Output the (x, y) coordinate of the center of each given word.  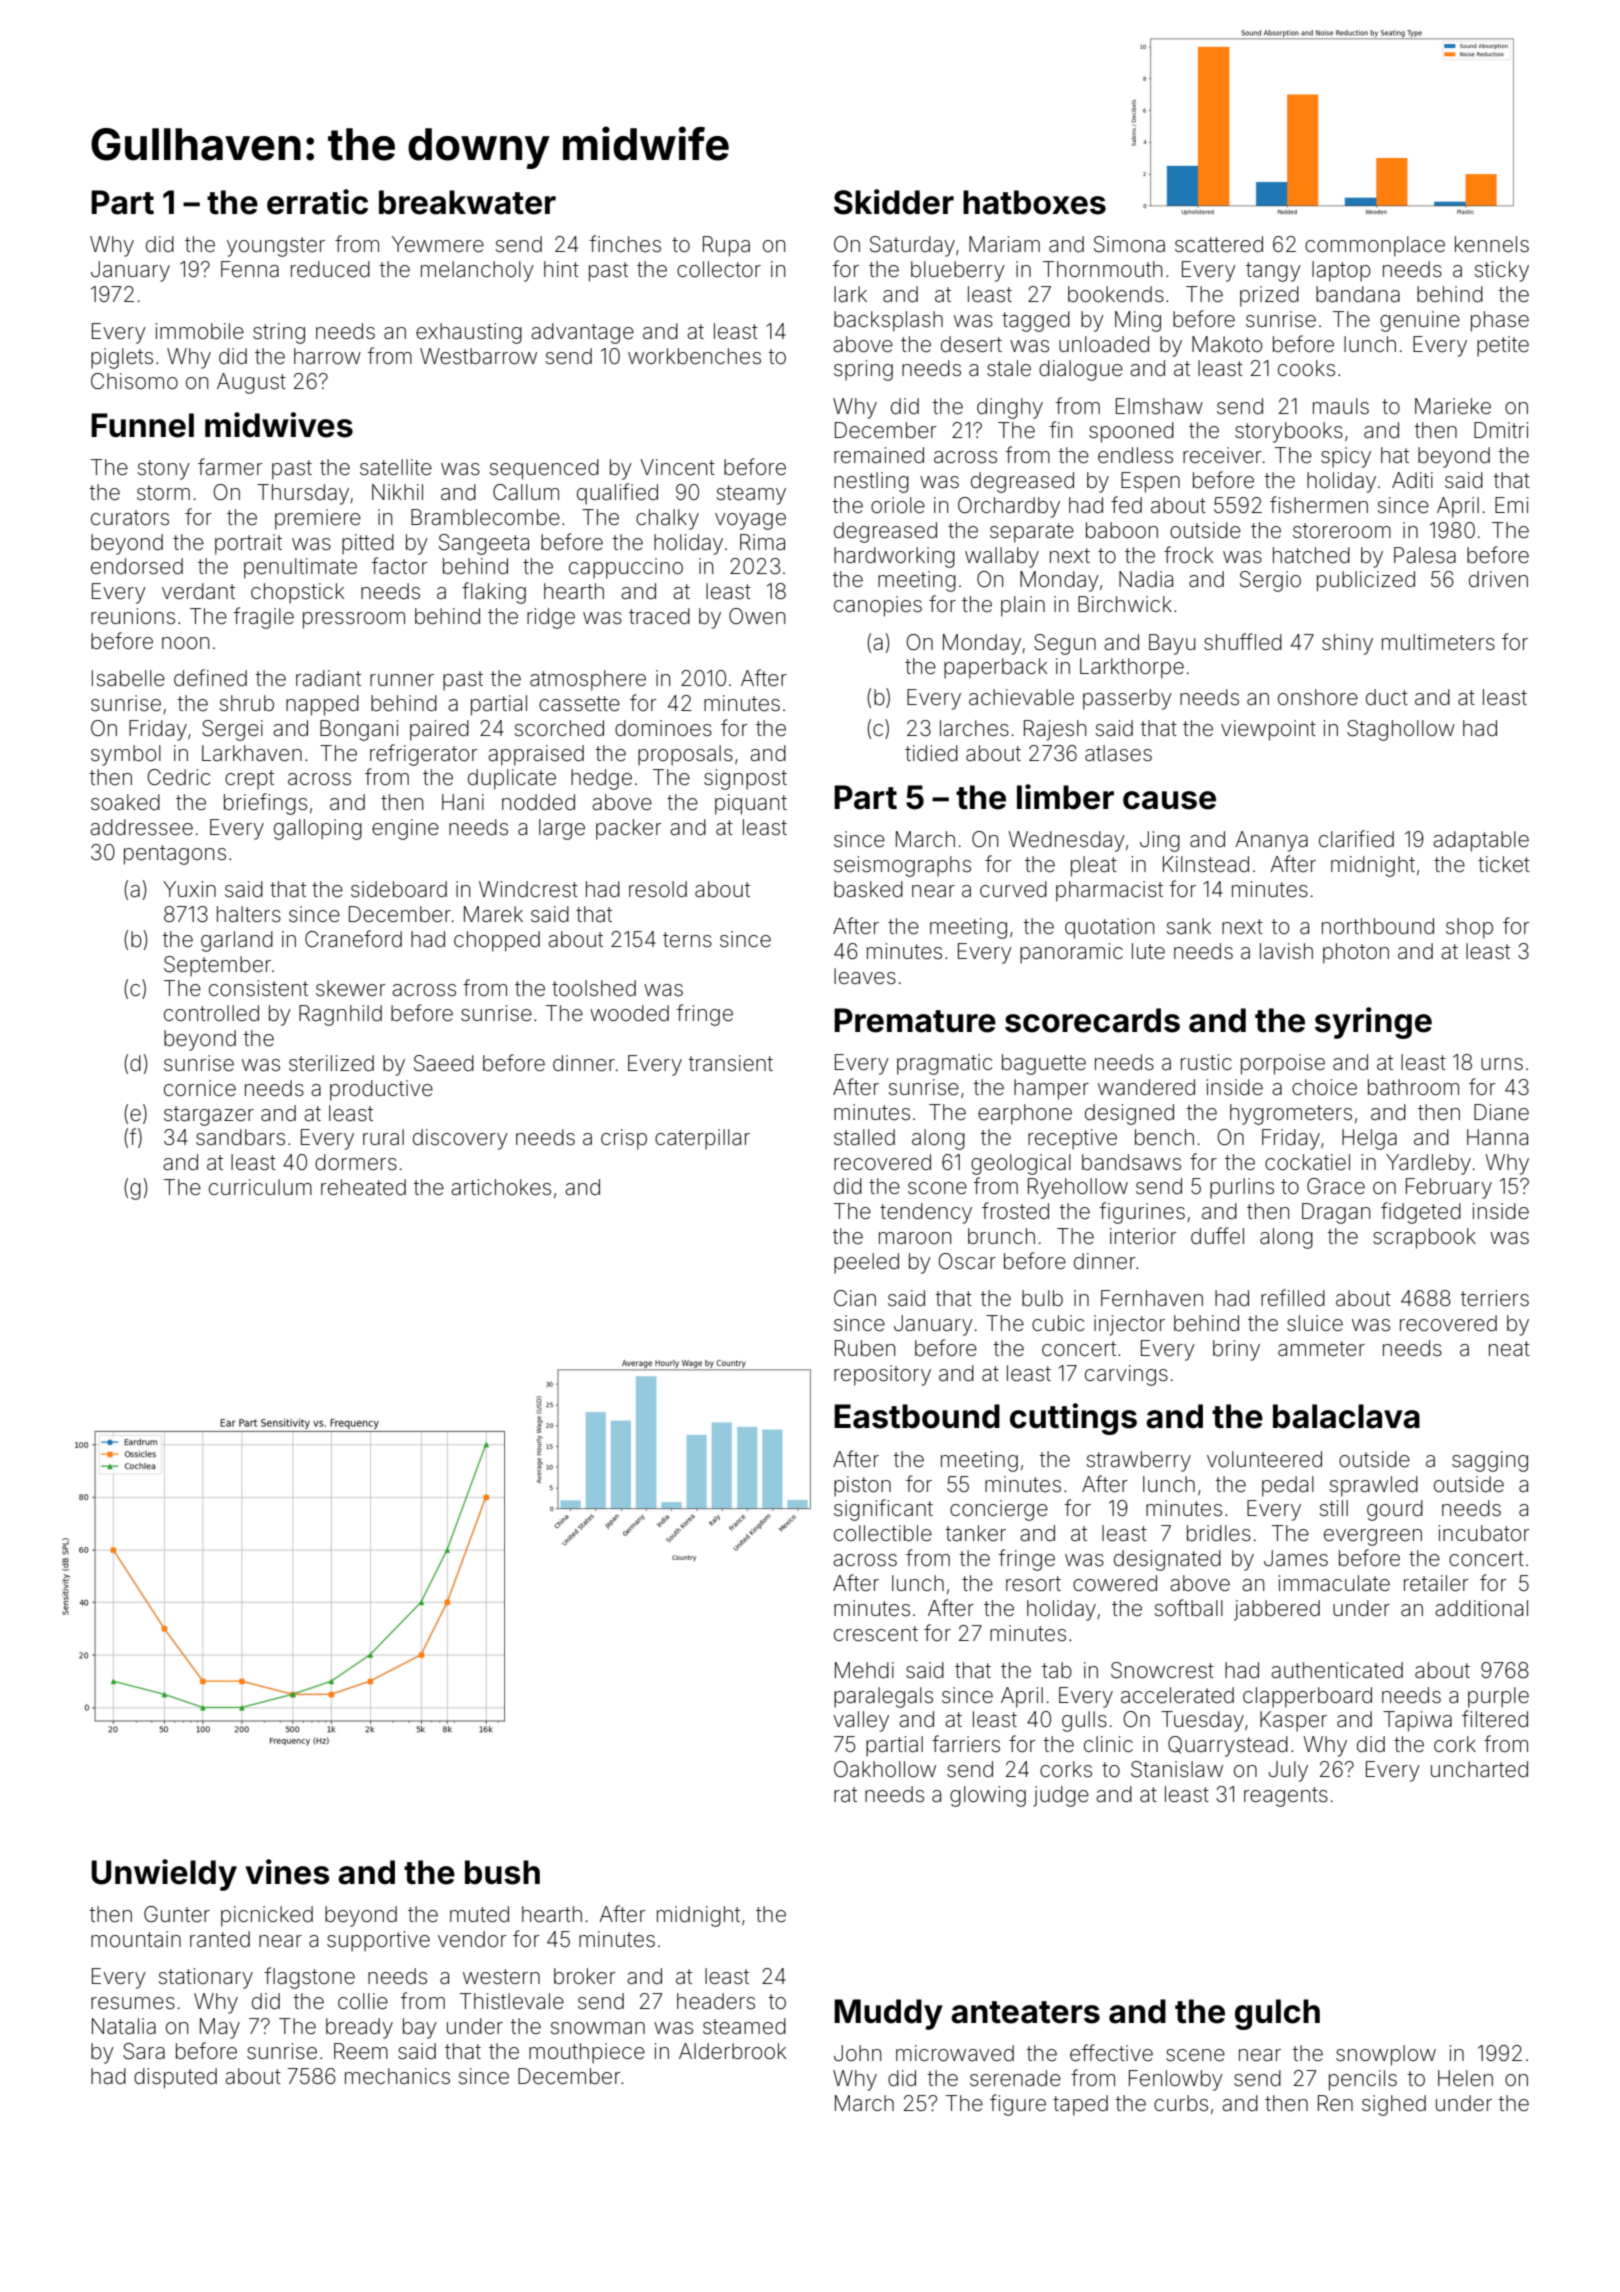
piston (862, 1486)
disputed (175, 2078)
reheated (363, 1187)
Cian (855, 1298)
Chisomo (134, 381)
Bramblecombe (485, 517)
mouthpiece (587, 2053)
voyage (750, 521)
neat (1509, 1349)
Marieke (1453, 406)
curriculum (260, 1187)
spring (863, 370)
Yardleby (1428, 1164)
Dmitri (1501, 430)
